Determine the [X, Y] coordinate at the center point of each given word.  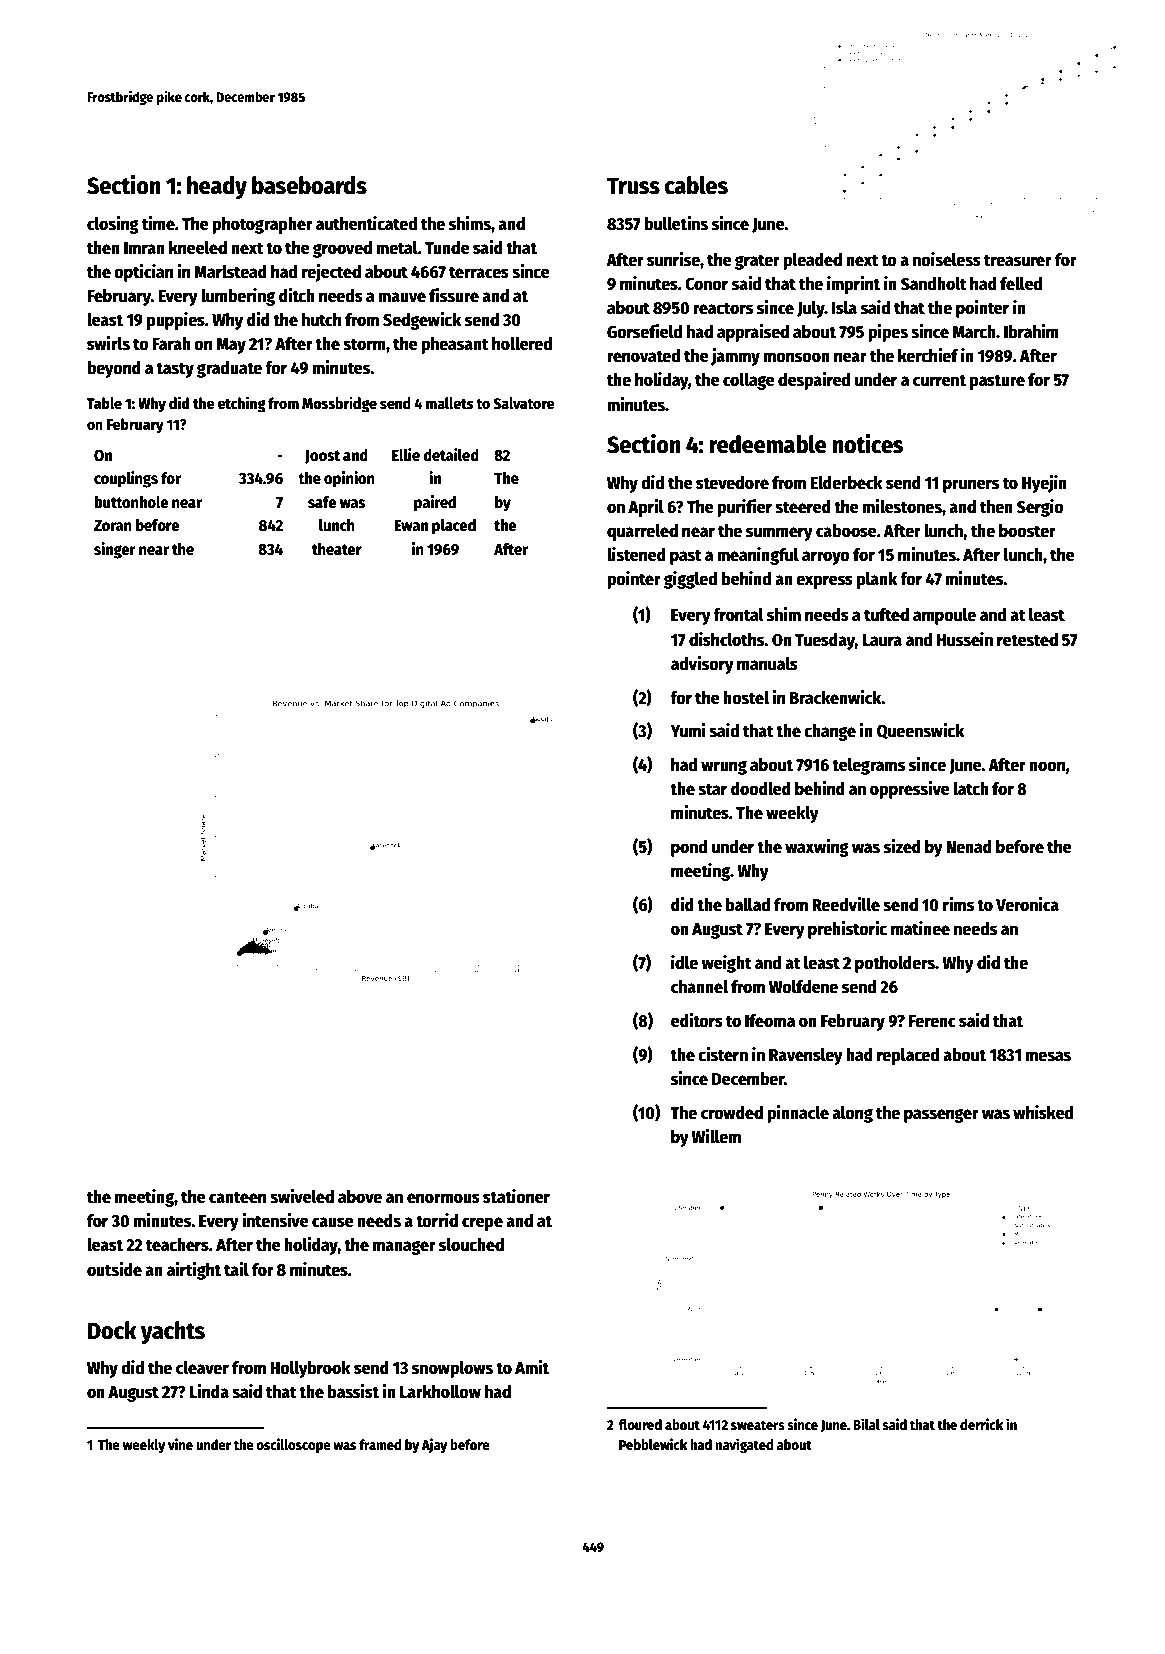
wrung [724, 767]
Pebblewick [653, 1444]
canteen [237, 1197]
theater [337, 549]
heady [217, 187]
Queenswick [920, 731]
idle [684, 962]
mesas [1048, 1056]
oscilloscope [293, 1445]
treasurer [1018, 260]
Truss [633, 186]
